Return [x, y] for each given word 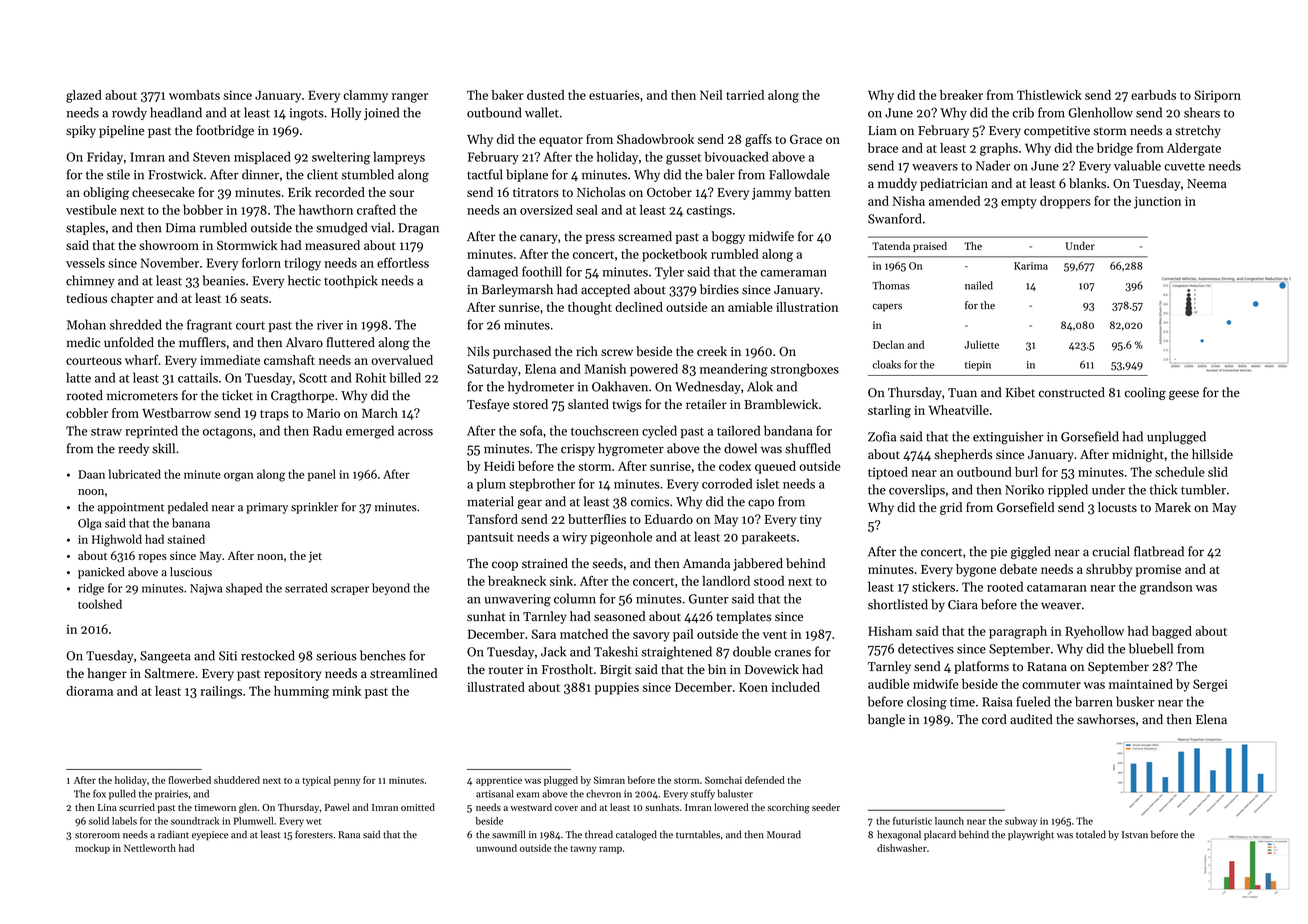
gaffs [758, 140]
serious [336, 656]
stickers [933, 586]
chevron [603, 794]
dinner [260, 174]
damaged [492, 273]
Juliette [981, 344]
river [330, 325]
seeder [826, 807]
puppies [617, 688]
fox [99, 793]
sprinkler [314, 508]
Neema [1207, 184]
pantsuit [490, 538]
